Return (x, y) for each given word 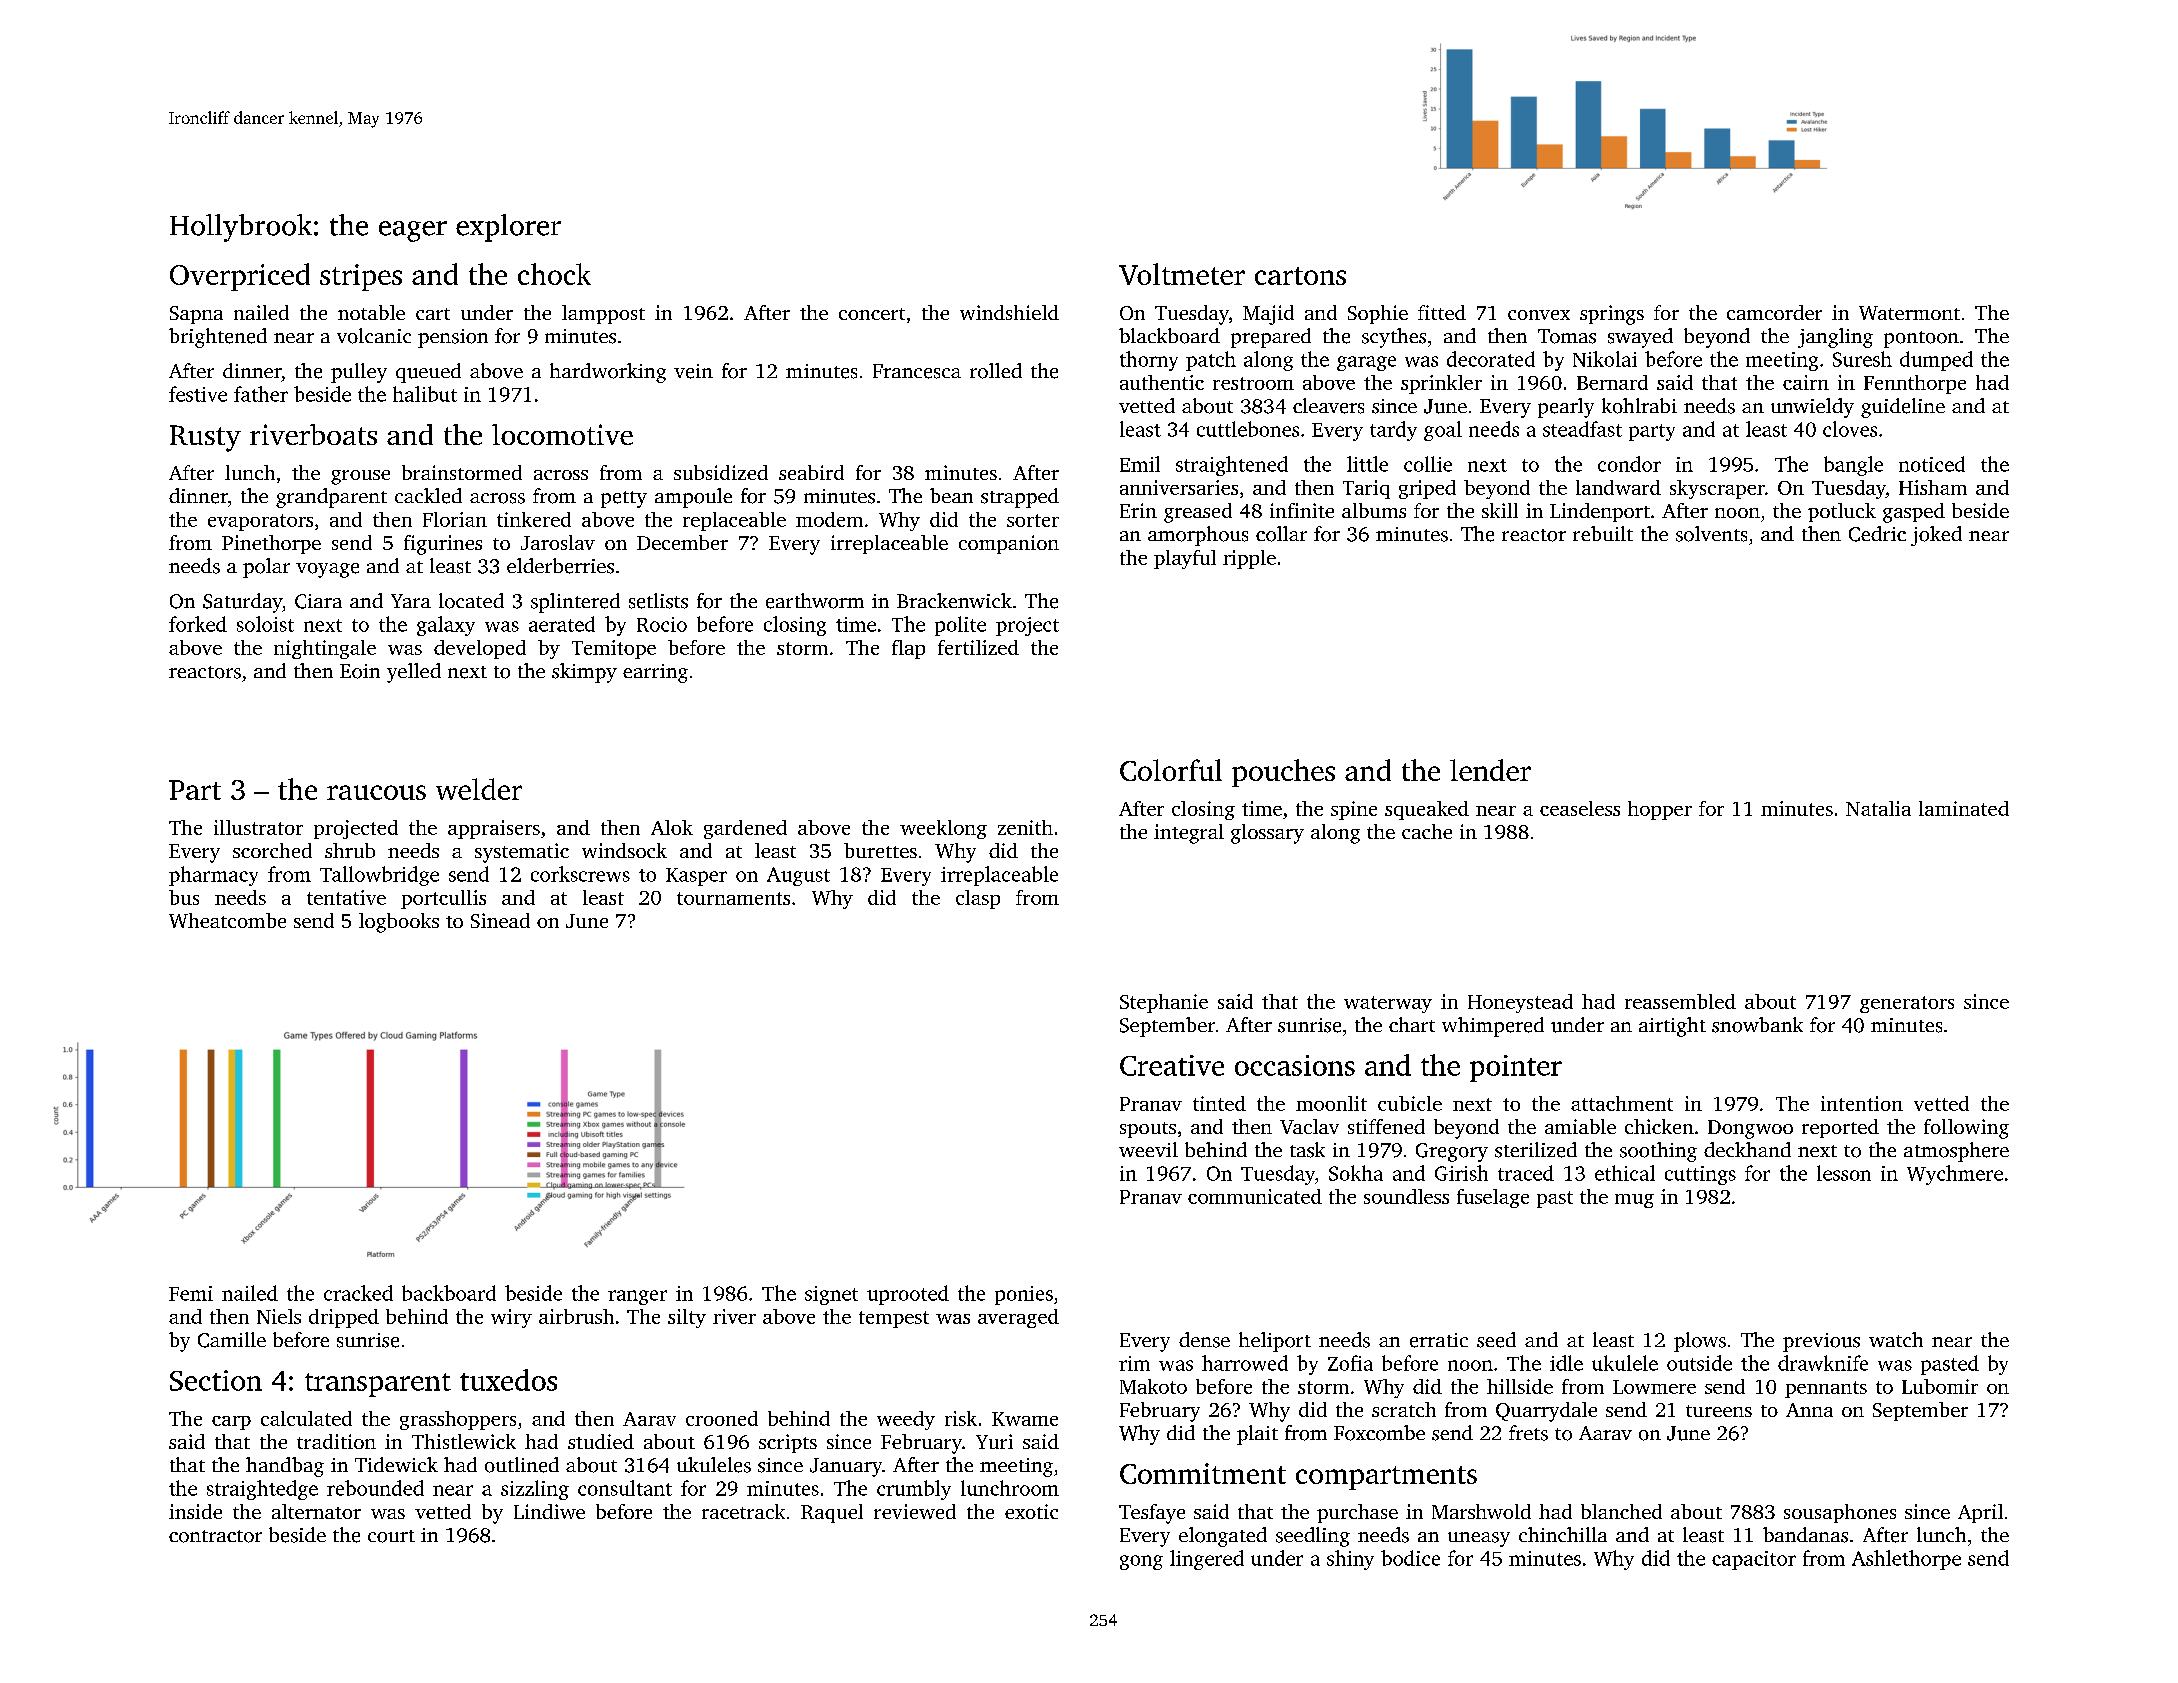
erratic (1439, 1340)
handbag (285, 1467)
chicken (1659, 1126)
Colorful (1171, 770)
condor (1629, 464)
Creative (1172, 1065)
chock (554, 274)
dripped (344, 1318)
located (471, 601)
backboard (449, 1293)
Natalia (1878, 808)
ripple (1249, 559)
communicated (1255, 1196)
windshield (1009, 312)
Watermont (1909, 313)
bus (184, 897)
